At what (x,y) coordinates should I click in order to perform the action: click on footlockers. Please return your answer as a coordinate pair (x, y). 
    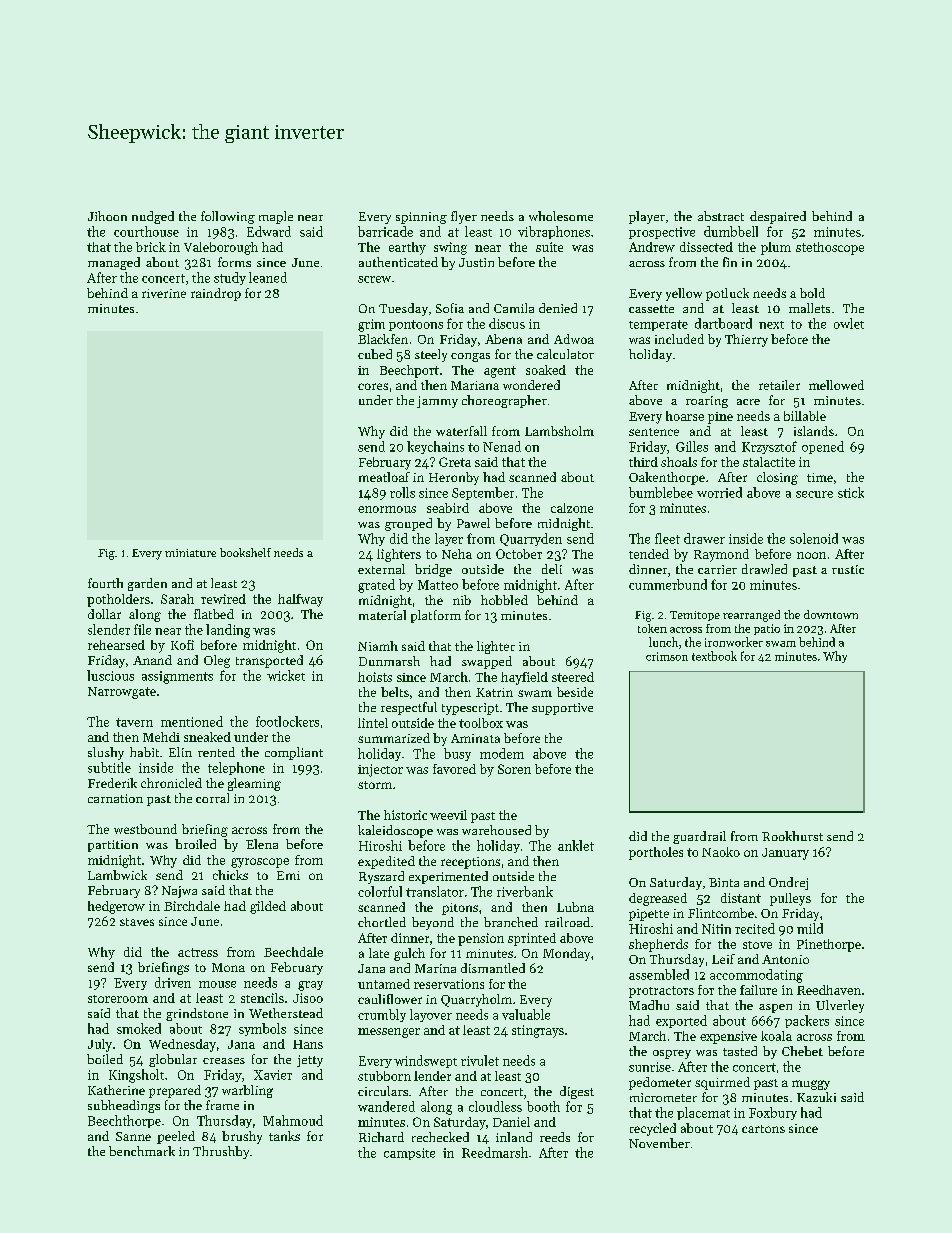
    Looking at the image, I should click on (287, 721).
